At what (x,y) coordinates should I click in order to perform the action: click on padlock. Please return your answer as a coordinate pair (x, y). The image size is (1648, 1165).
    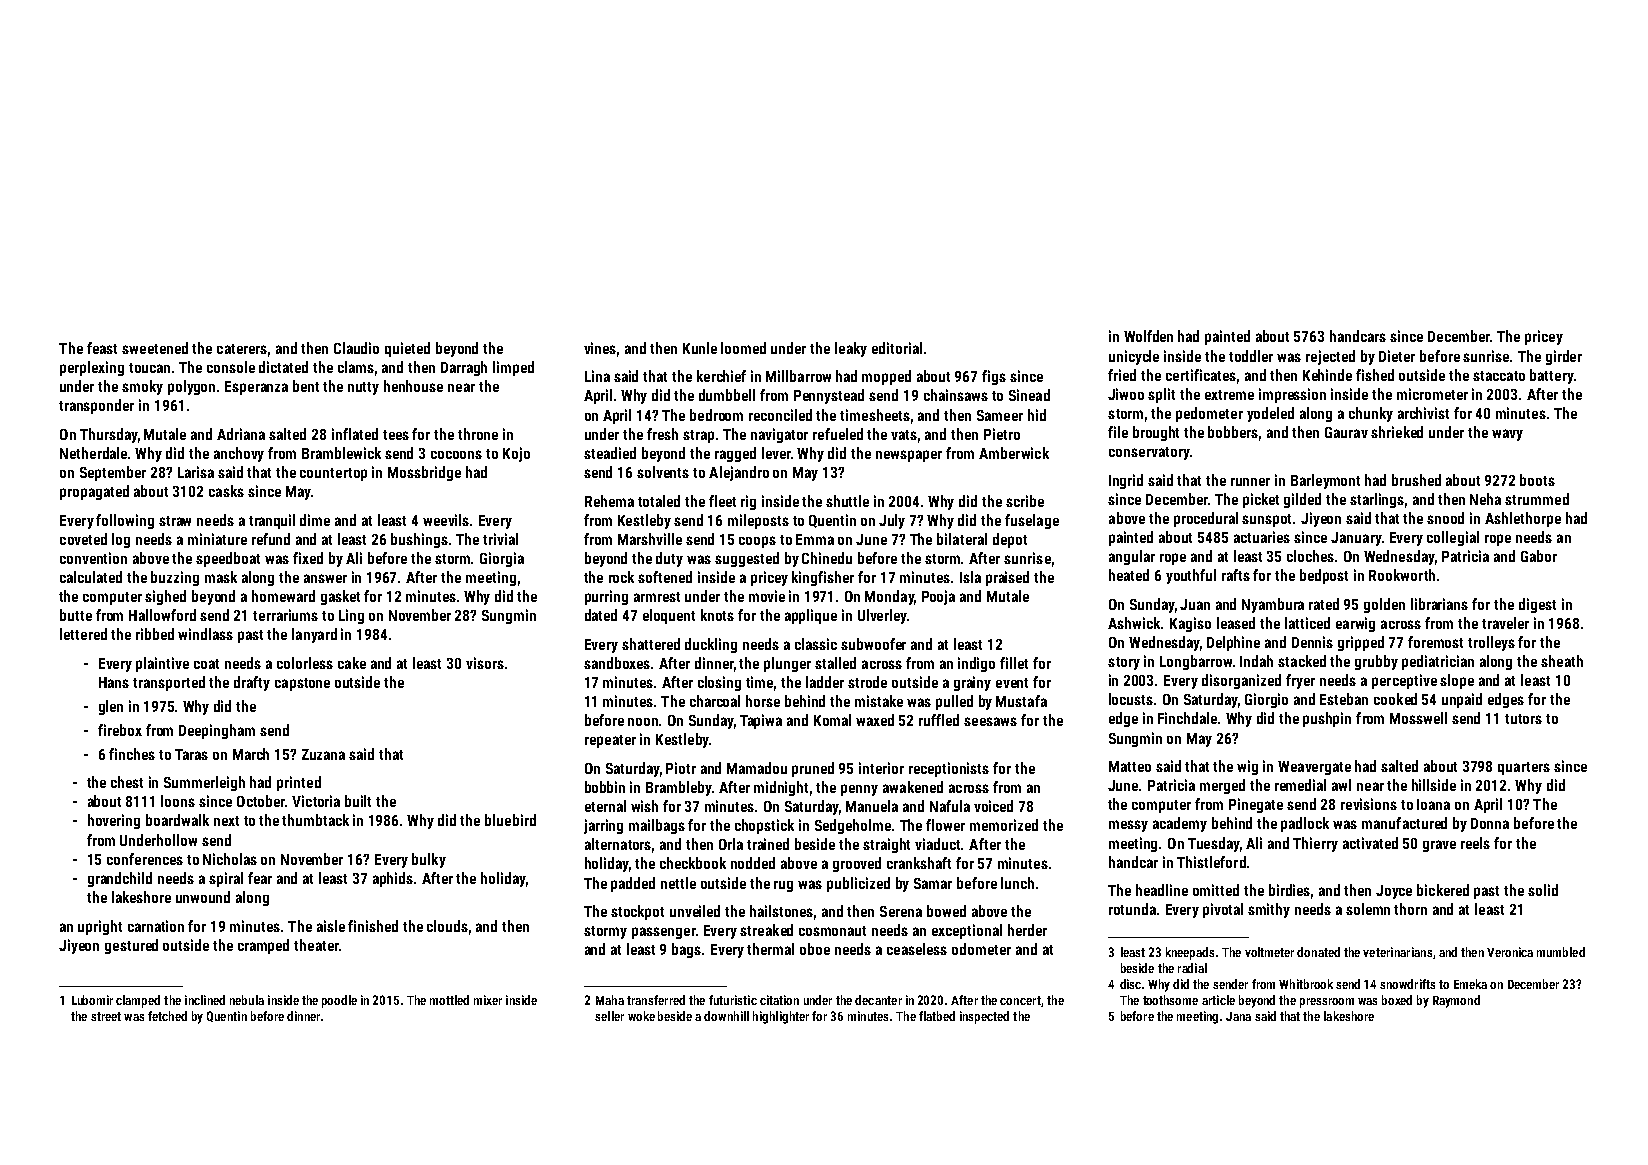
    Looking at the image, I should click on (1305, 824).
